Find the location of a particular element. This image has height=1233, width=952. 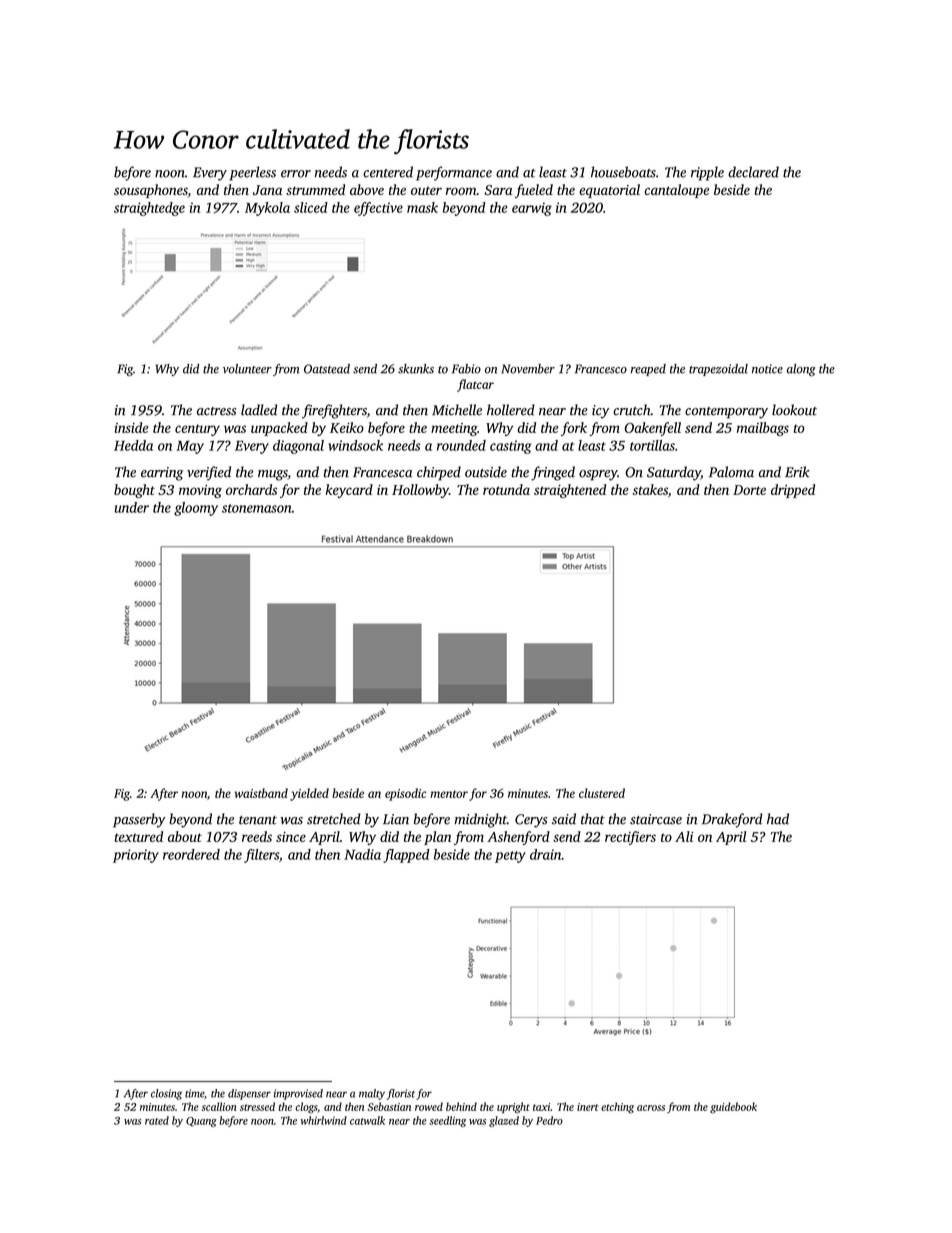

Drakeford is located at coordinates (732, 820).
